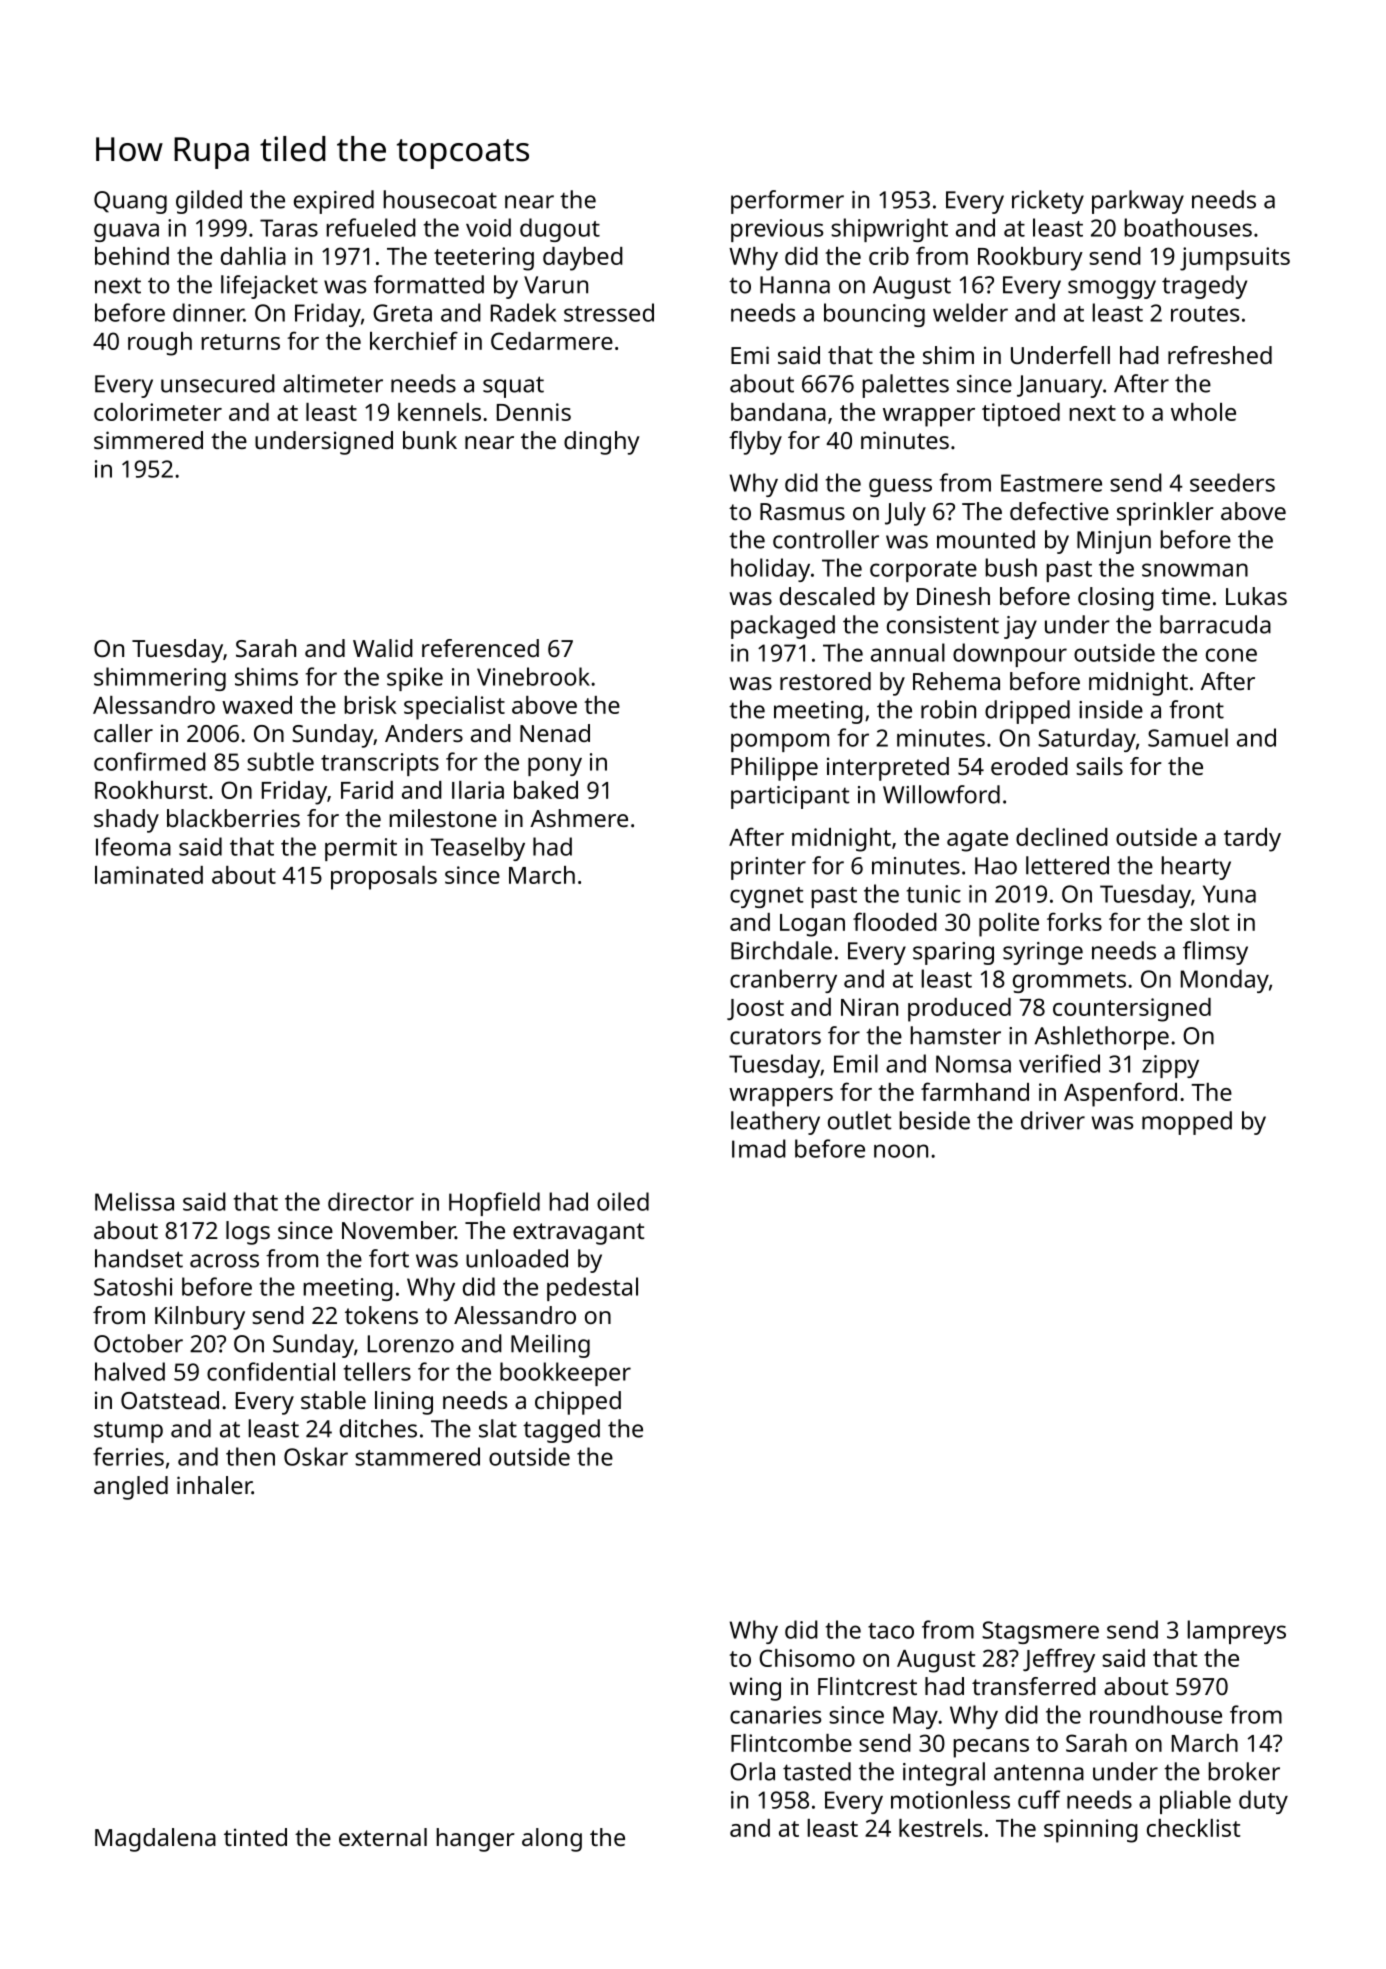  Describe the element at coordinates (477, 849) in the screenshot. I see `Teaselby` at that location.
